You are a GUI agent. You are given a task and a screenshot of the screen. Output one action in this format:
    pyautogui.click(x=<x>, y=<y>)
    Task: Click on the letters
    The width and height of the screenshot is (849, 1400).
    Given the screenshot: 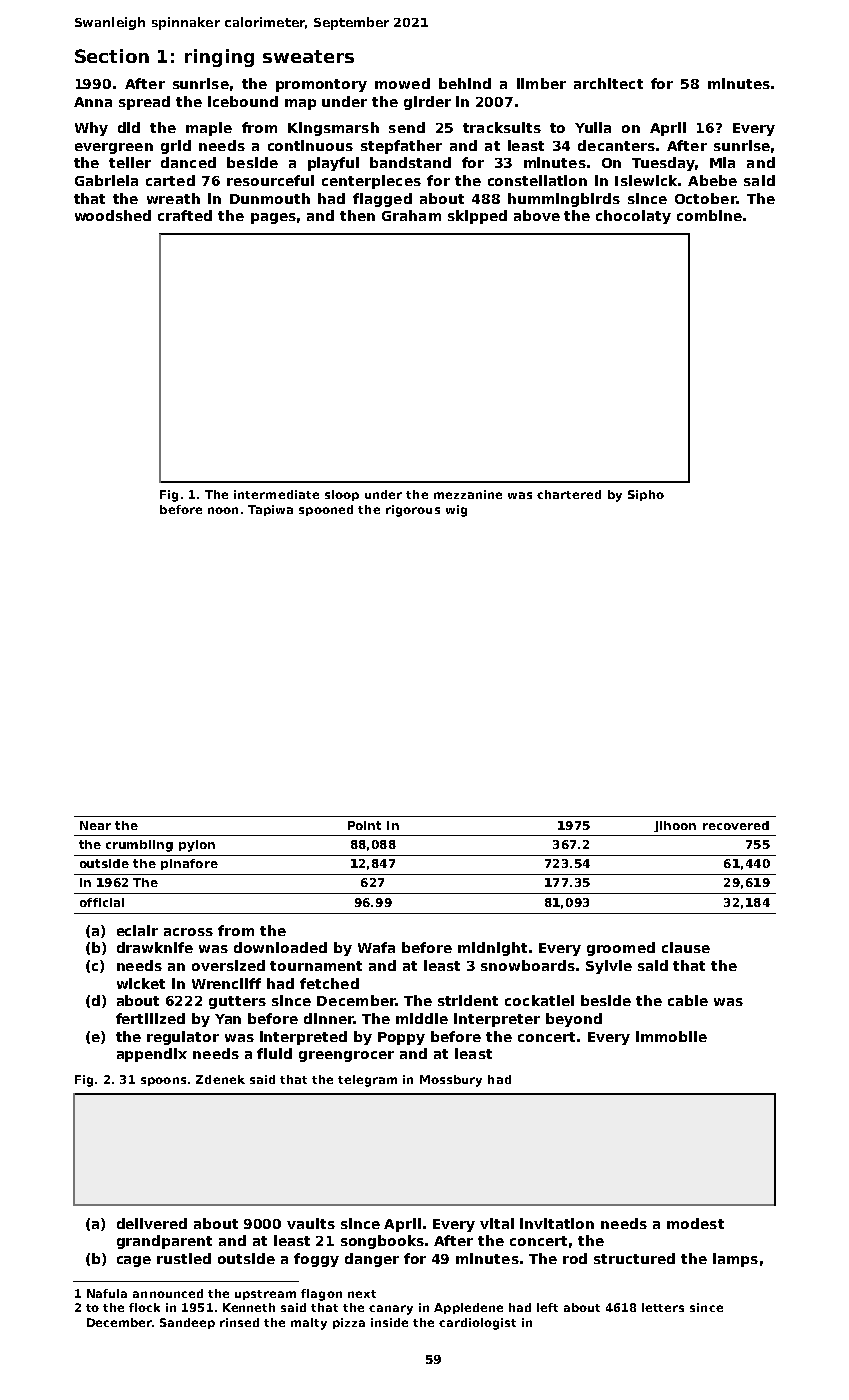 What is the action you would take?
    pyautogui.click(x=663, y=1307)
